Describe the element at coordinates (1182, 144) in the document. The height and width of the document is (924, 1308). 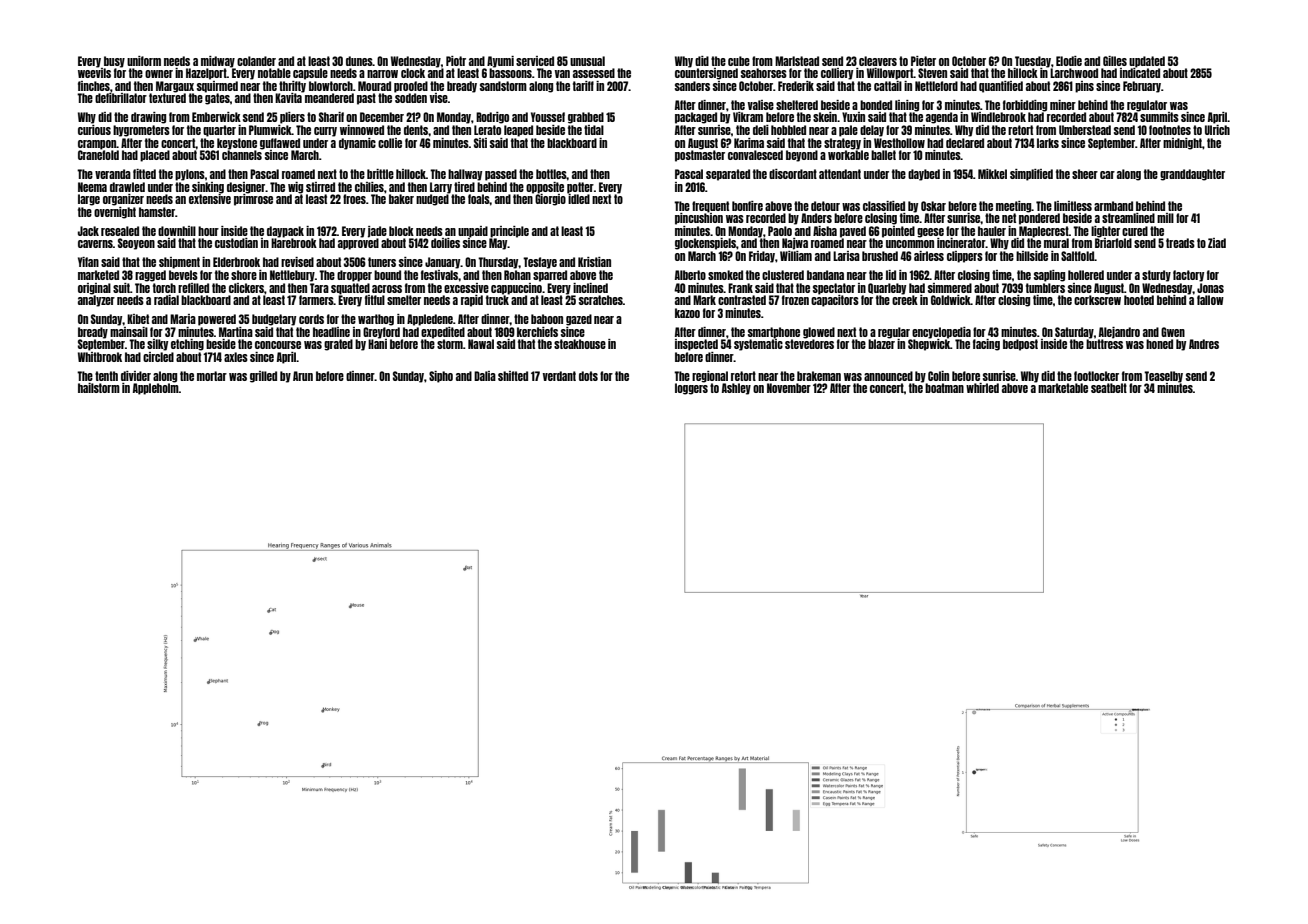
I see `midnight` at that location.
